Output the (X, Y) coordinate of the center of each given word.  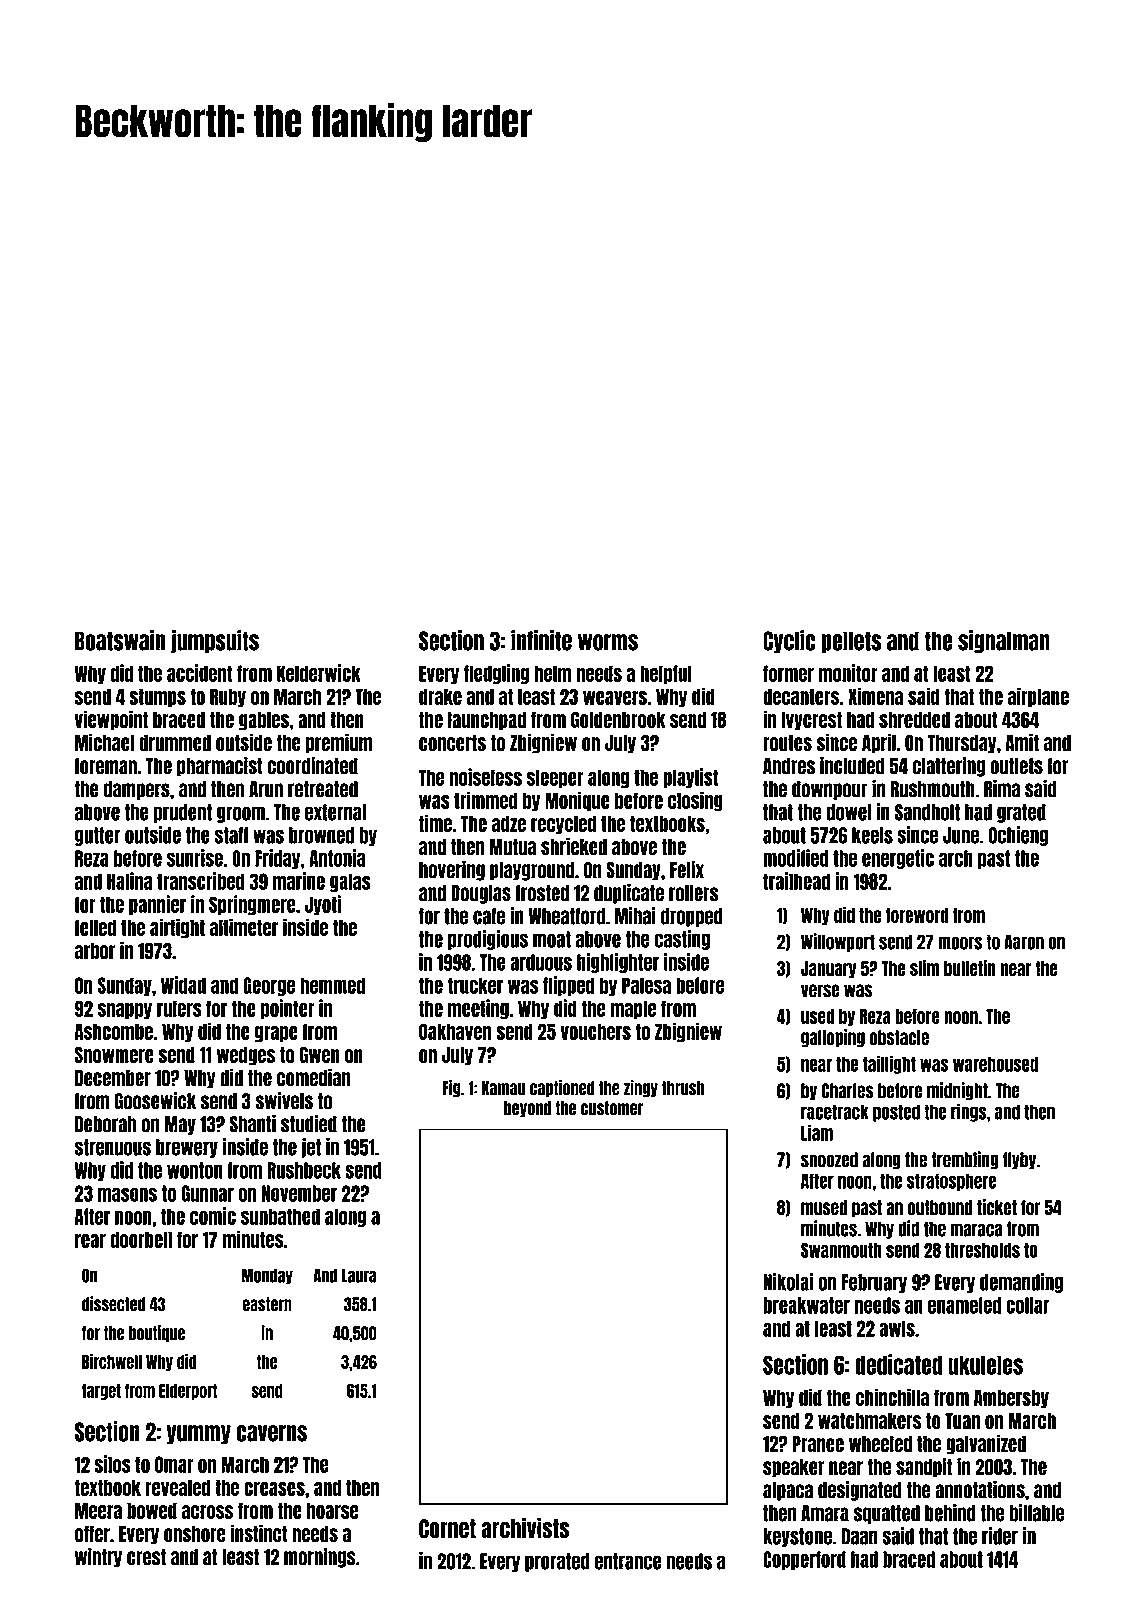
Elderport (188, 1392)
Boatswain (120, 640)
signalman (1004, 641)
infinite (541, 640)
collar (1028, 1305)
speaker (794, 1468)
